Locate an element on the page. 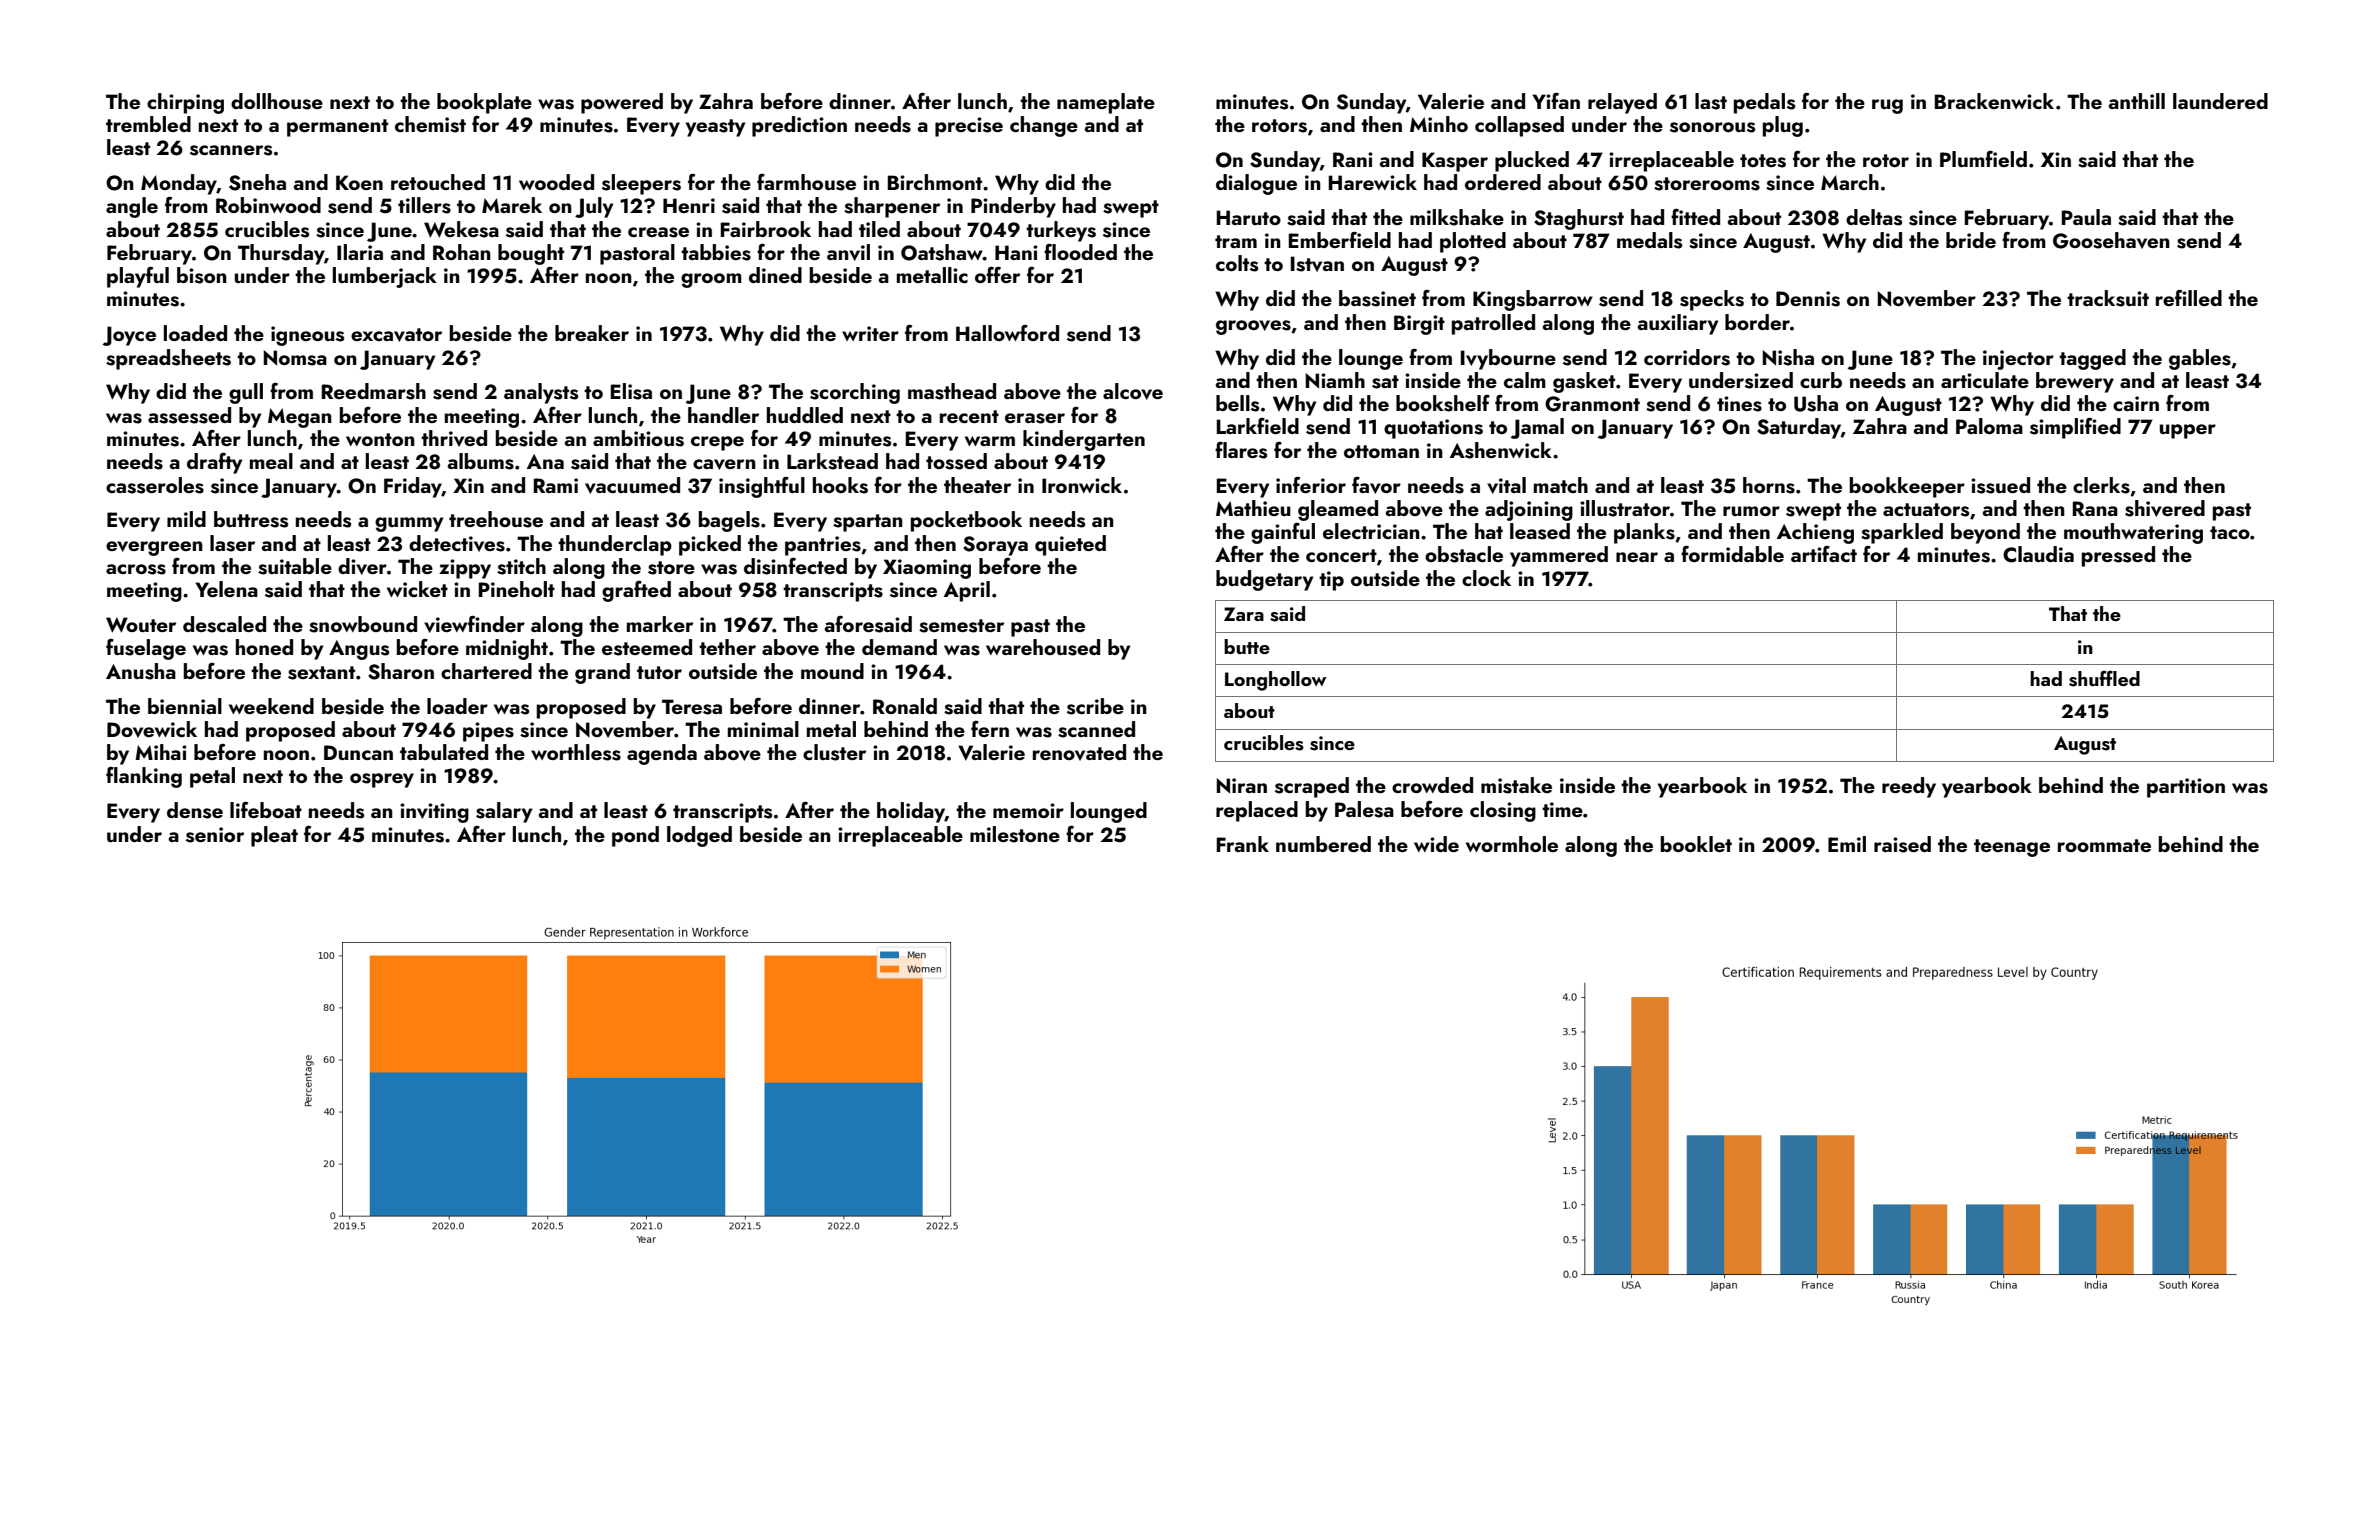 The width and height of the document is (2380, 1540). leased is located at coordinates (1540, 531).
